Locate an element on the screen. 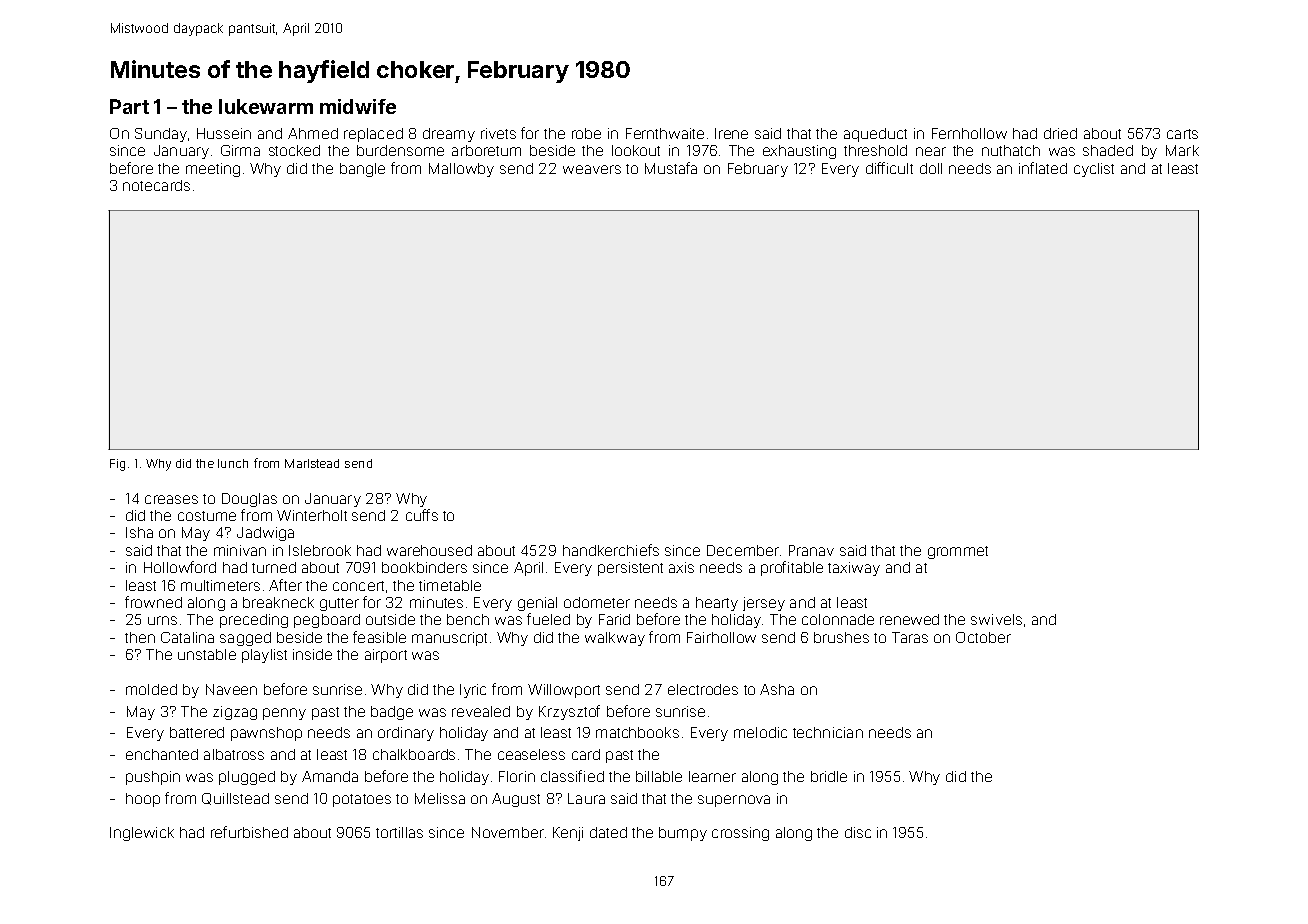  Fernhollow is located at coordinates (969, 133).
